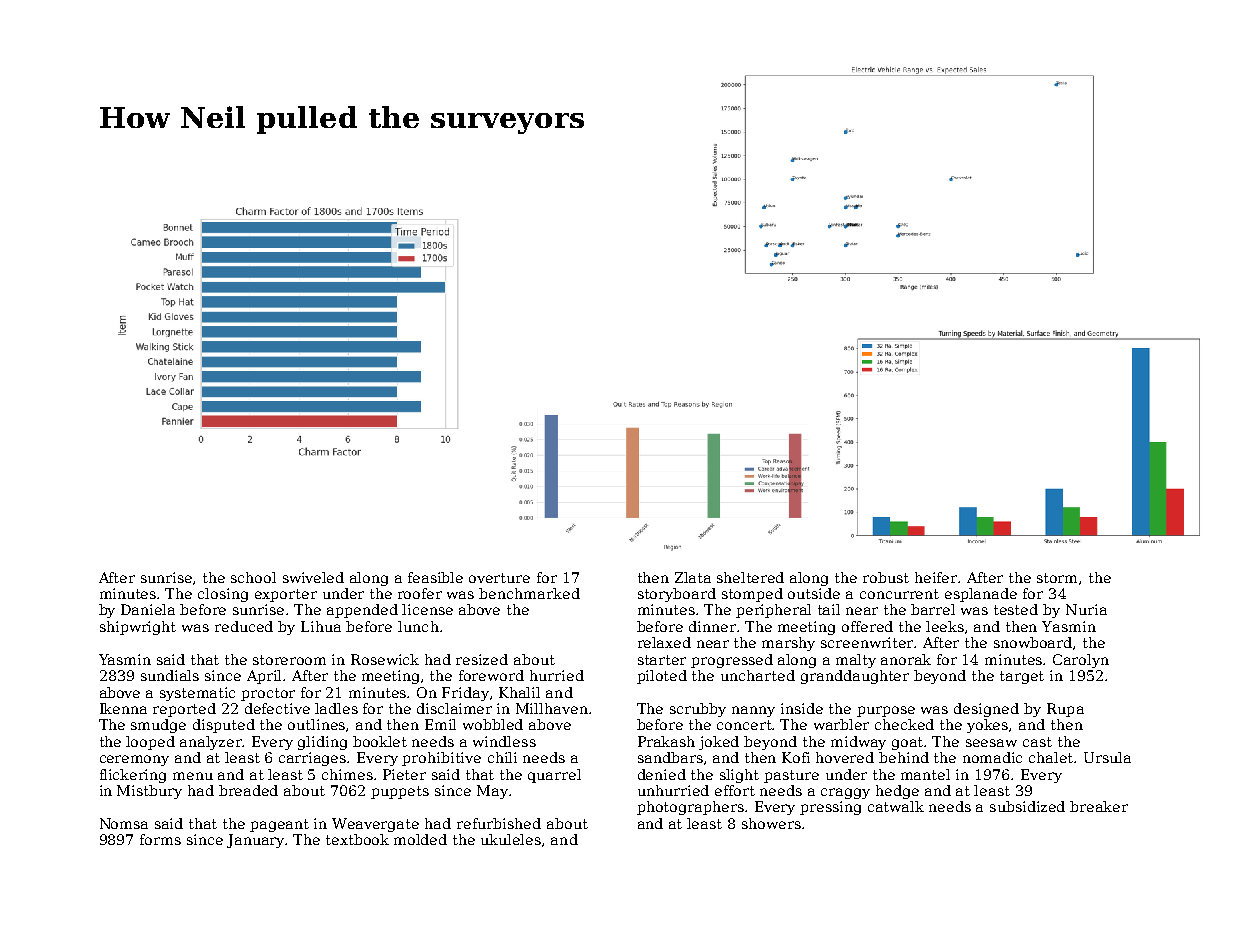  Describe the element at coordinates (690, 808) in the page. I see `photographers` at that location.
